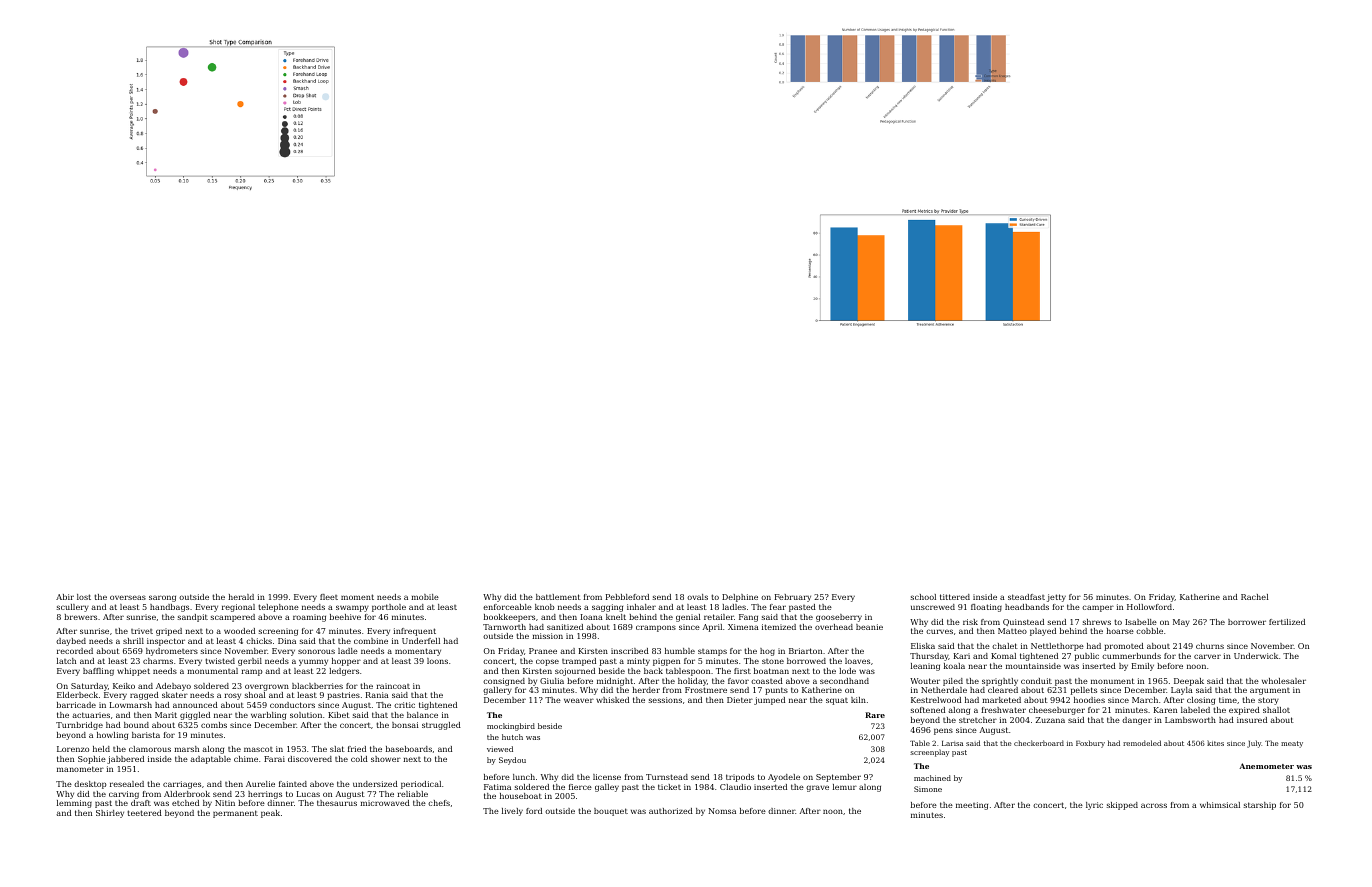  I want to click on promoted, so click(1124, 647).
